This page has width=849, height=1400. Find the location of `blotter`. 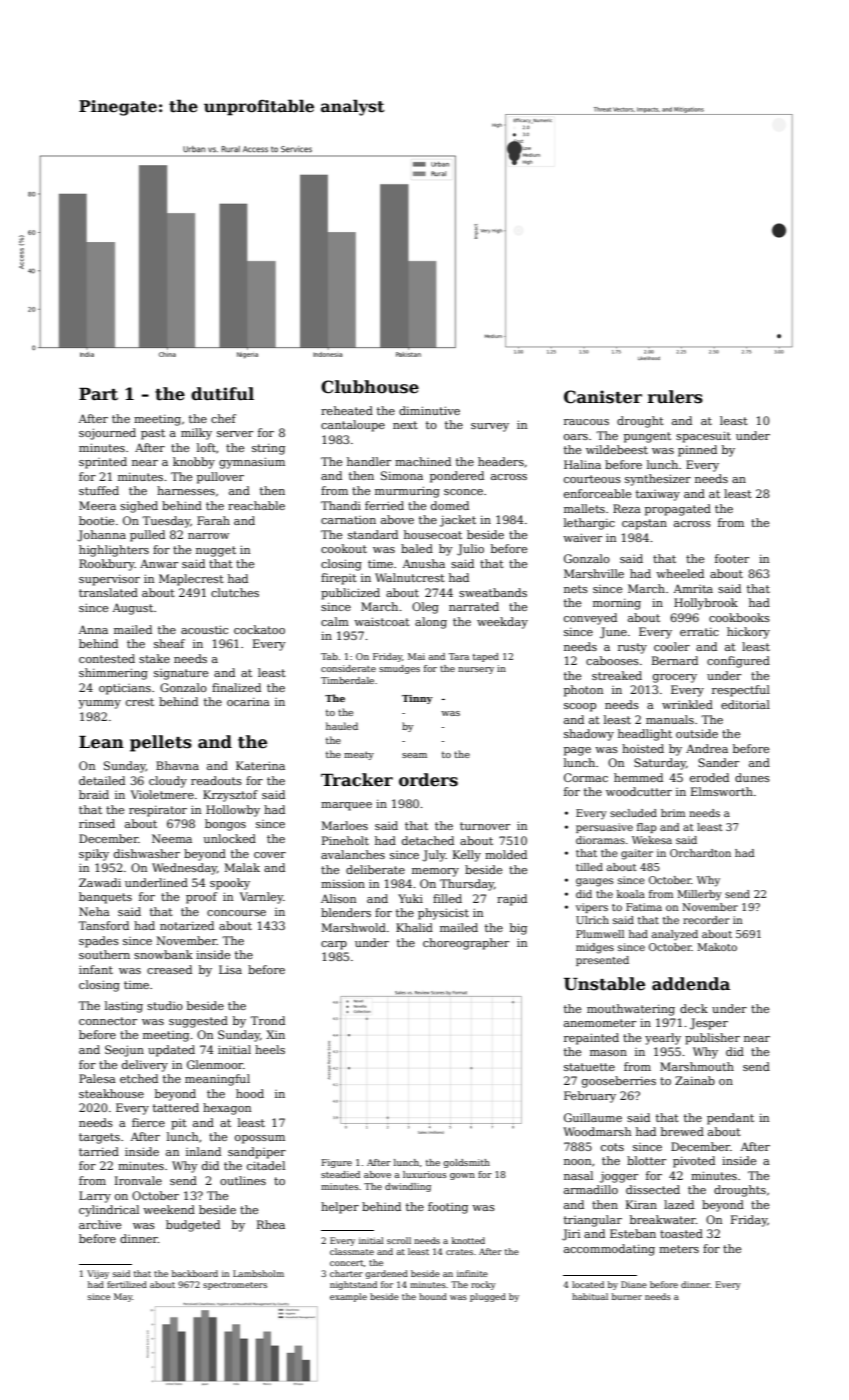

blotter is located at coordinates (646, 1160).
